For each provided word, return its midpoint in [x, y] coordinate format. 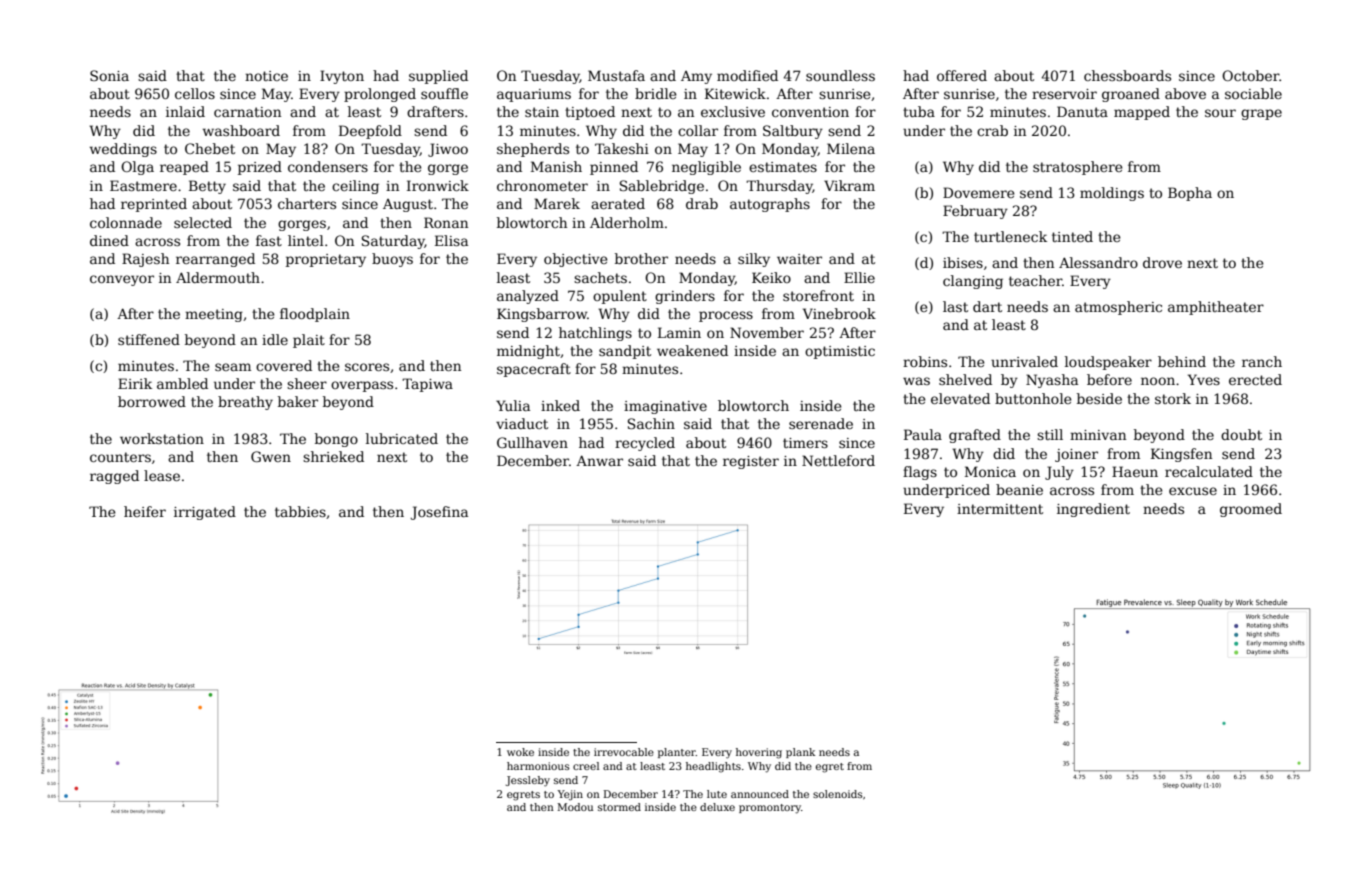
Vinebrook [839, 313]
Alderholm [627, 222]
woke [520, 752]
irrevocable [624, 752]
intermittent [1000, 509]
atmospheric [1118, 308]
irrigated [205, 513]
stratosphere [1078, 168]
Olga [137, 168]
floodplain [315, 315]
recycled [645, 444]
